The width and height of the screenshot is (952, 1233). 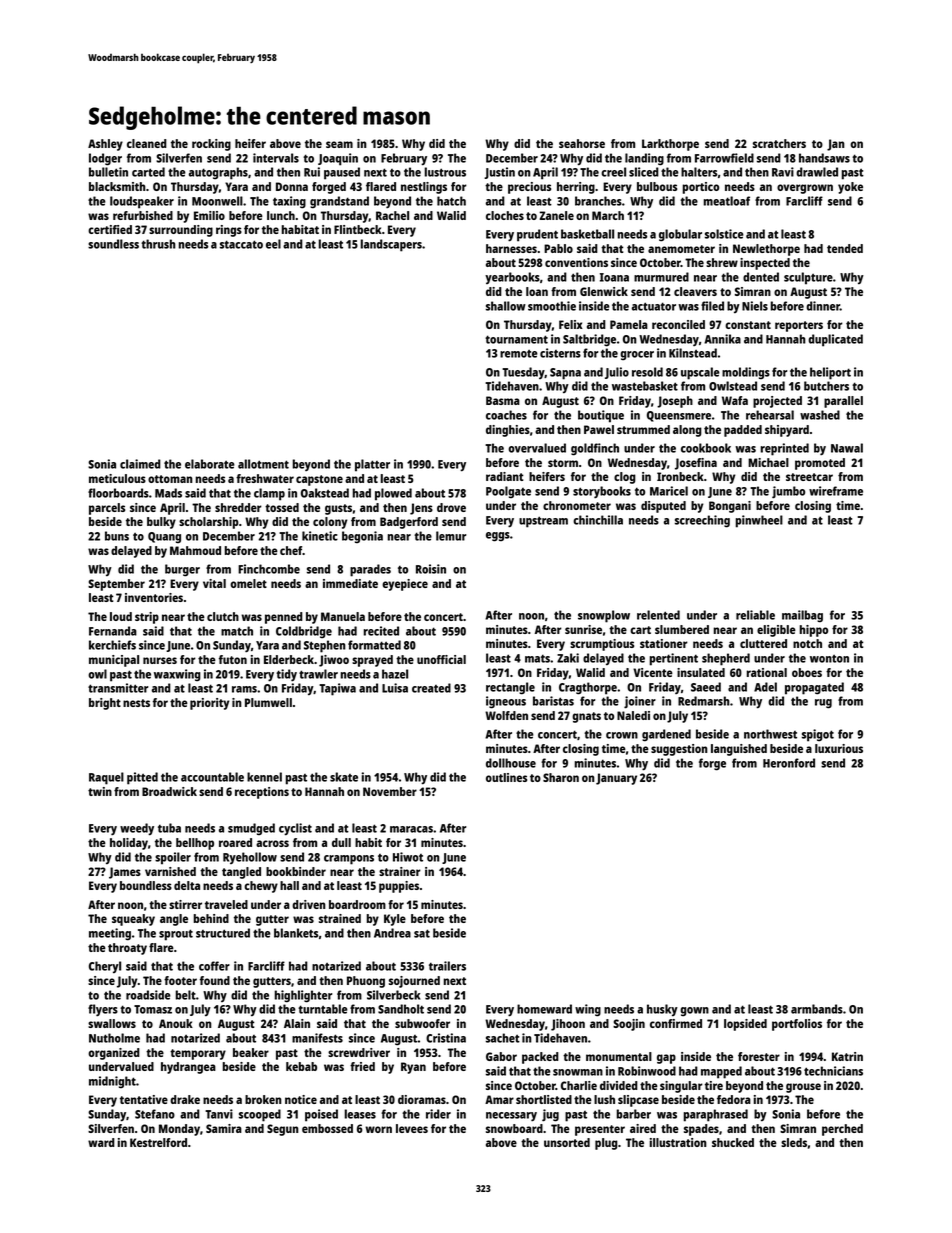 What do you see at coordinates (185, 904) in the screenshot?
I see `stirrer` at bounding box center [185, 904].
